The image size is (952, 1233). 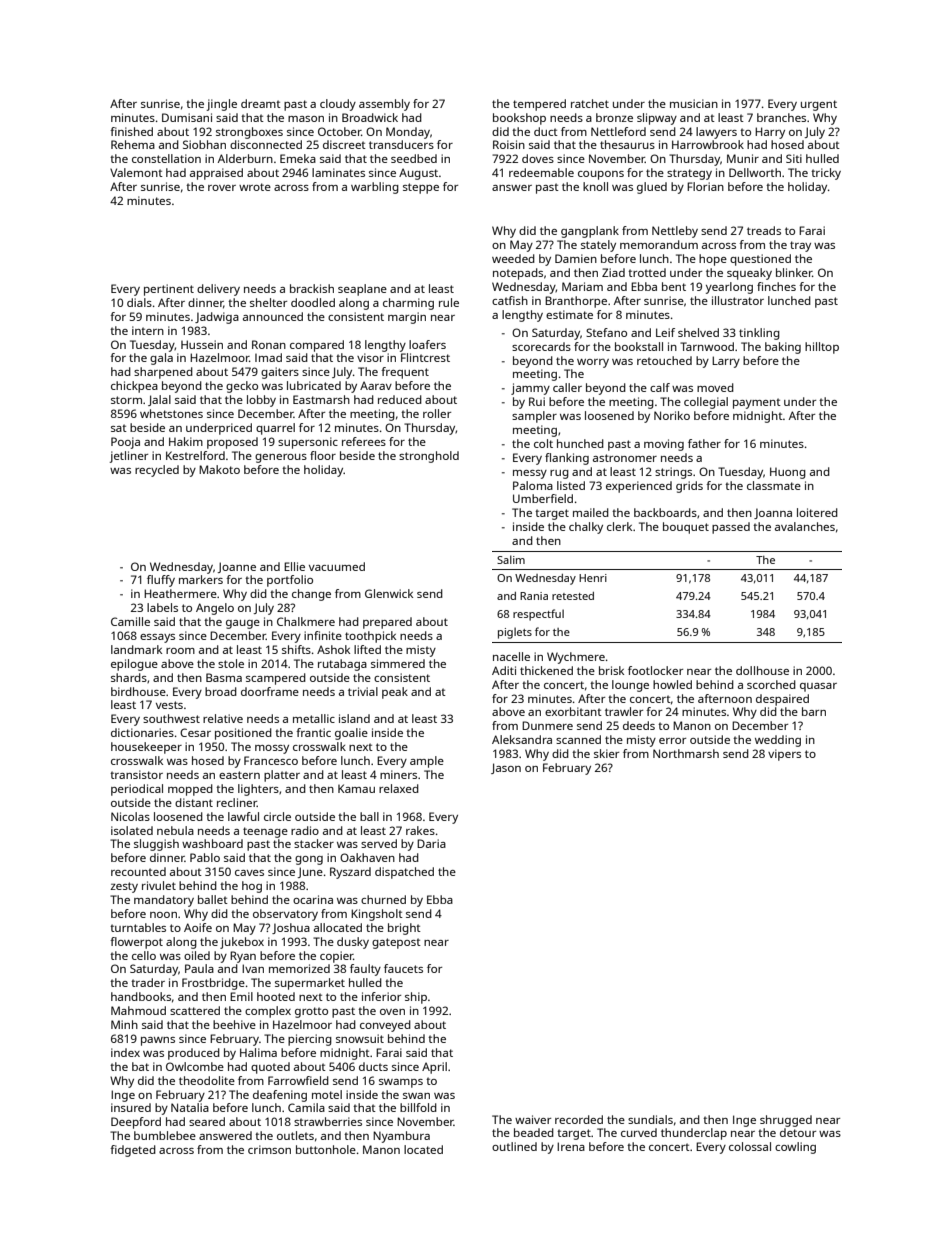 I want to click on thickened, so click(x=546, y=670).
